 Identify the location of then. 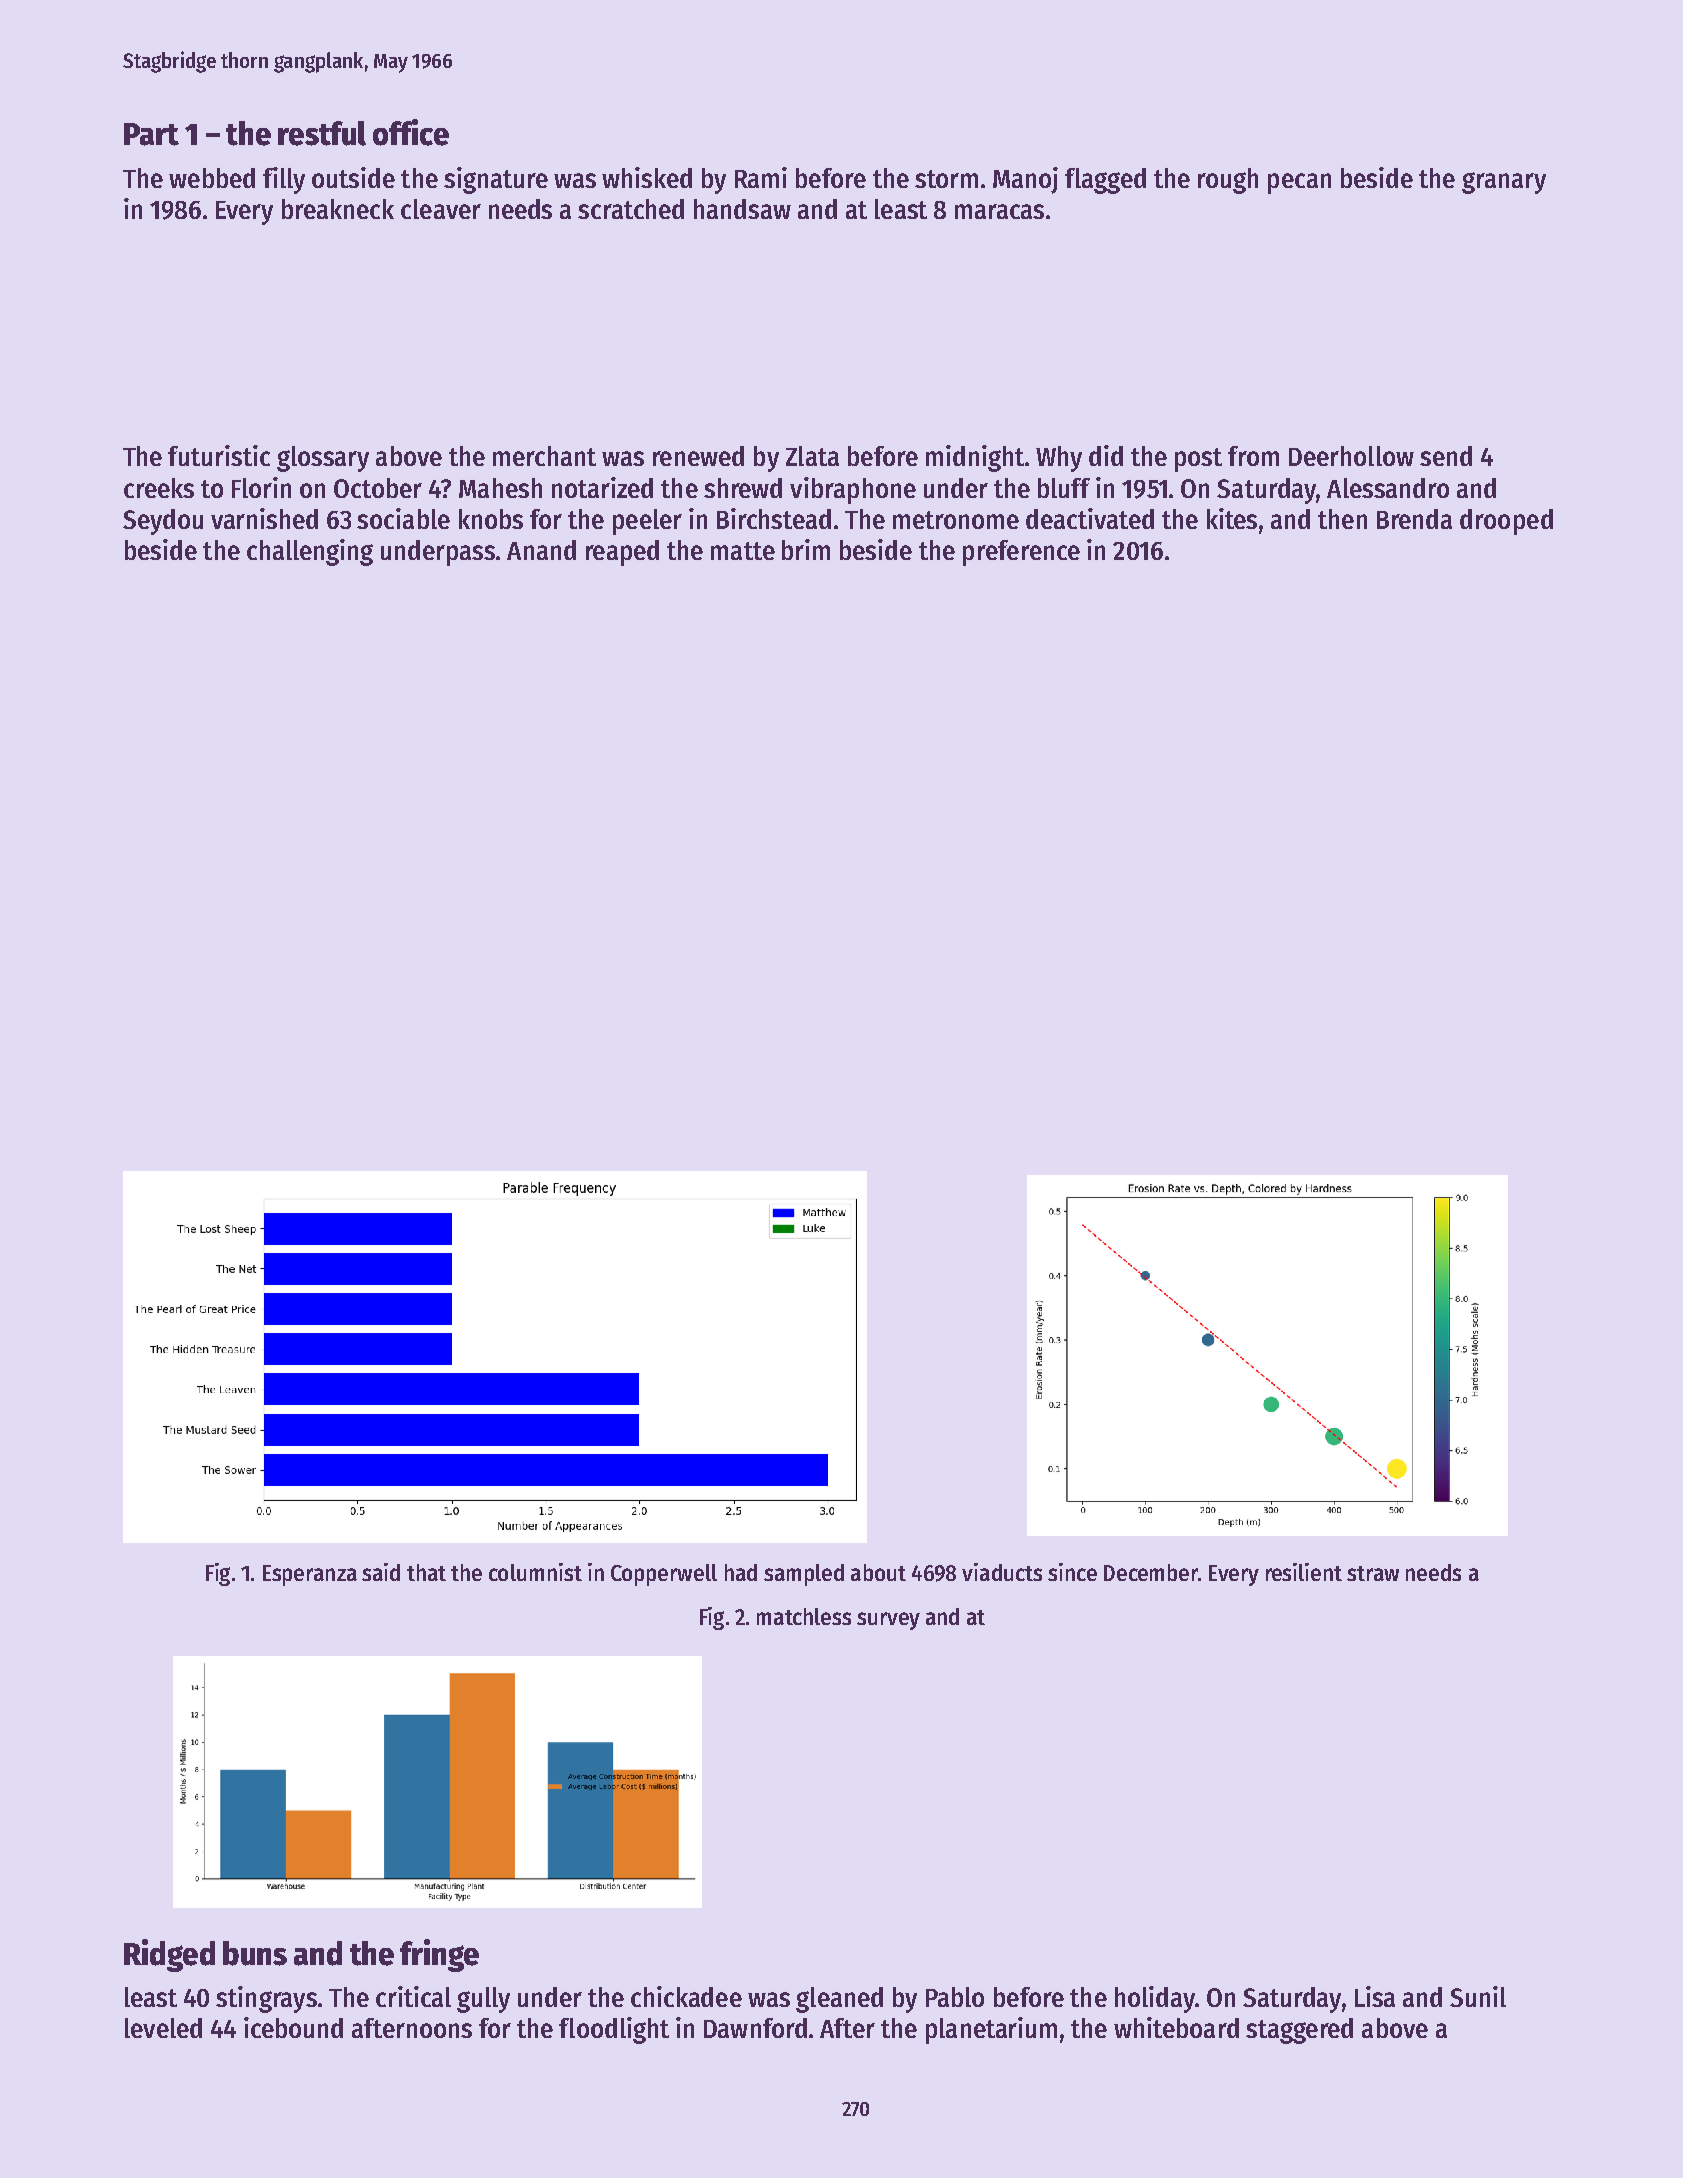
(1342, 519).
